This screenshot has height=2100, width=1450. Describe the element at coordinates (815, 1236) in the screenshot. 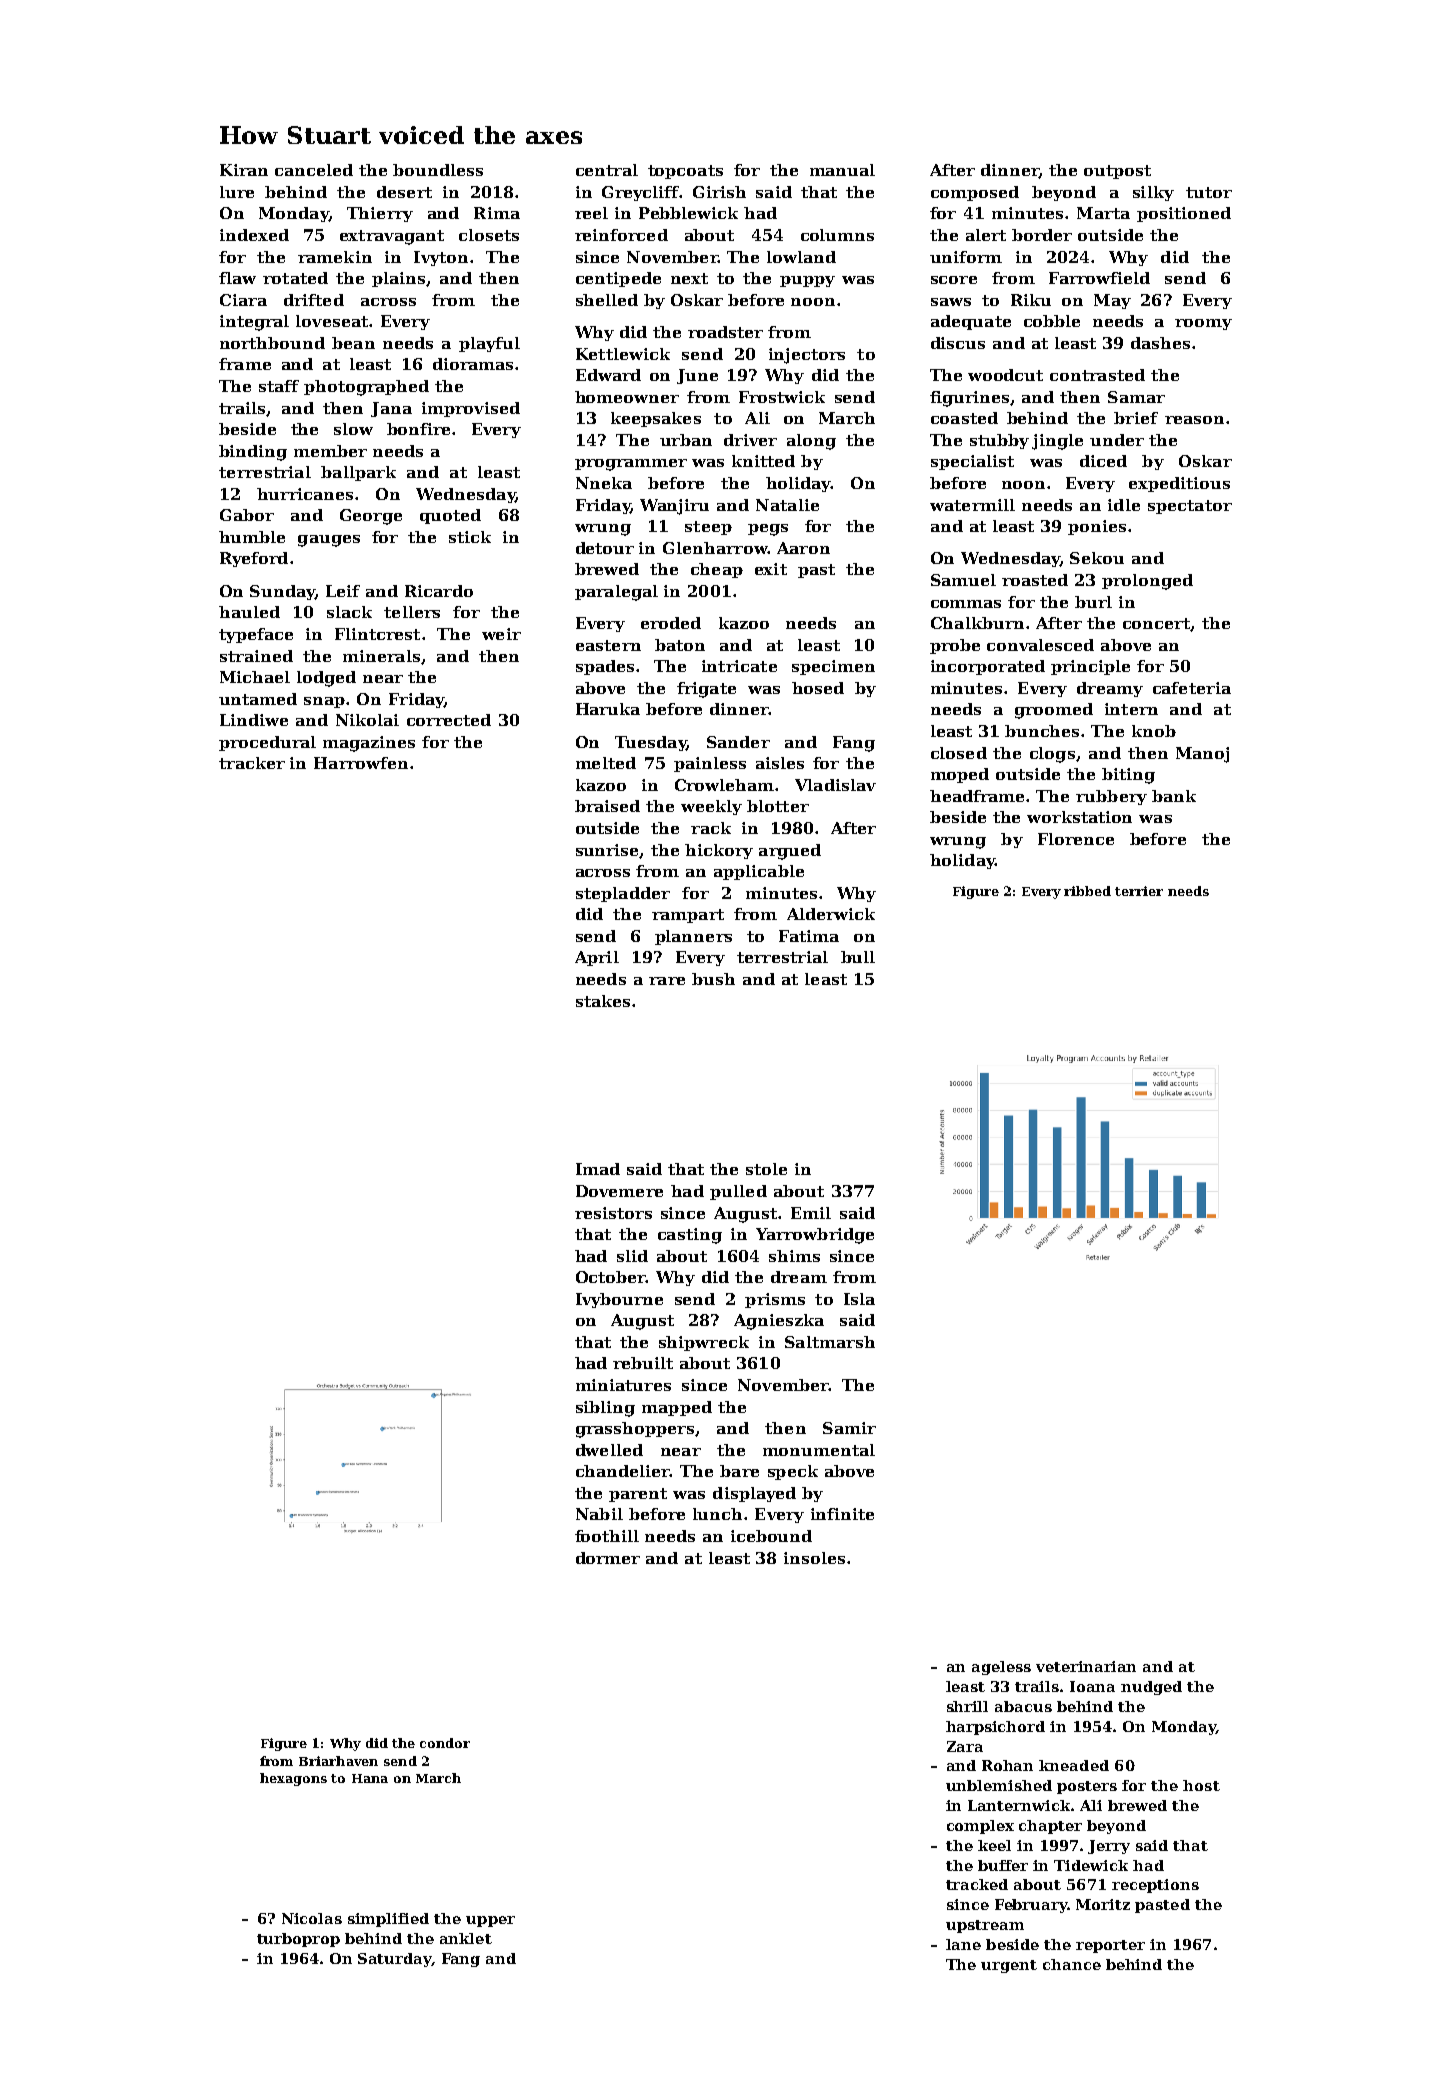

I see `Yarrowbridge` at that location.
